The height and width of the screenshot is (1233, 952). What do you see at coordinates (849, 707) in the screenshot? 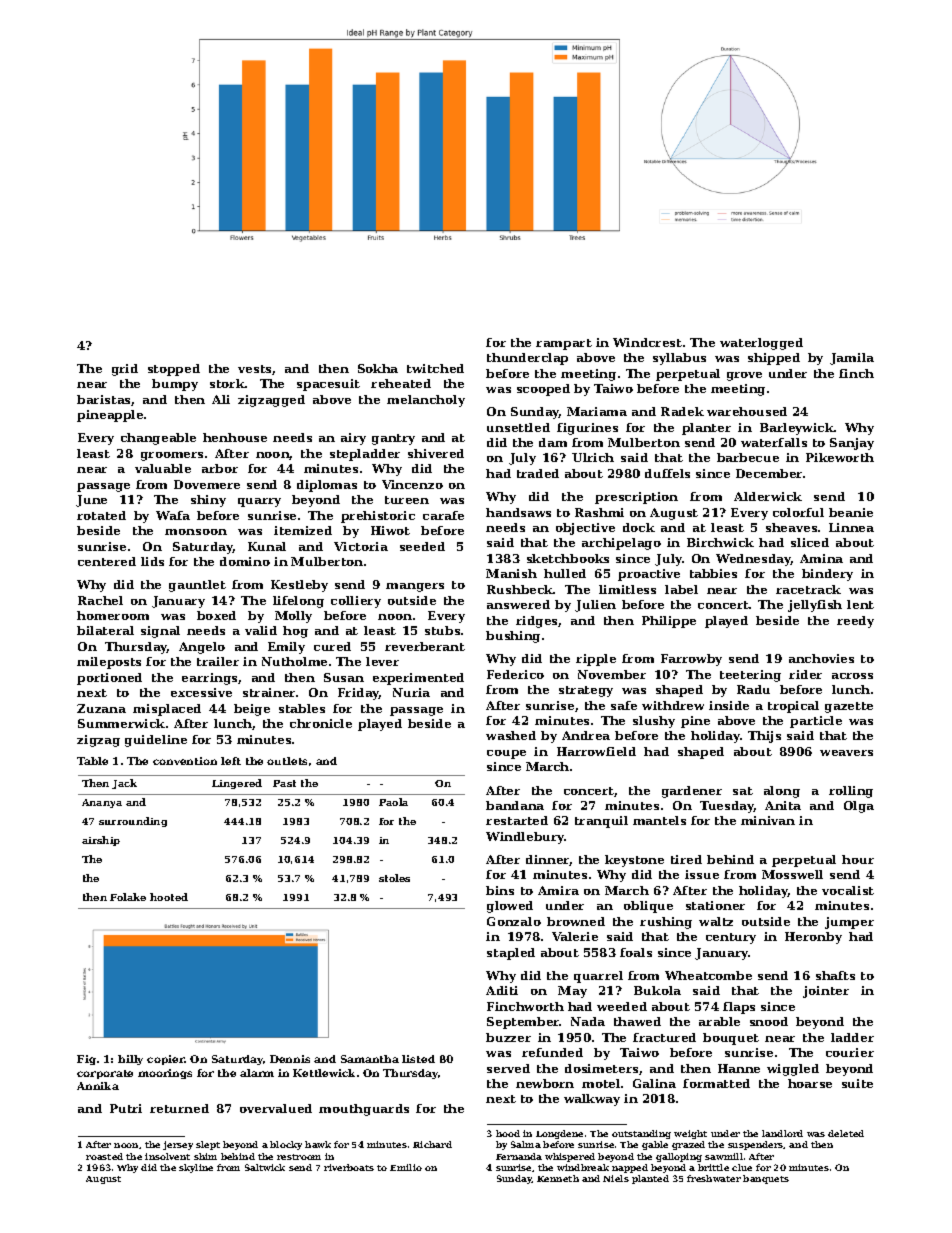
I see `gazette` at bounding box center [849, 707].
